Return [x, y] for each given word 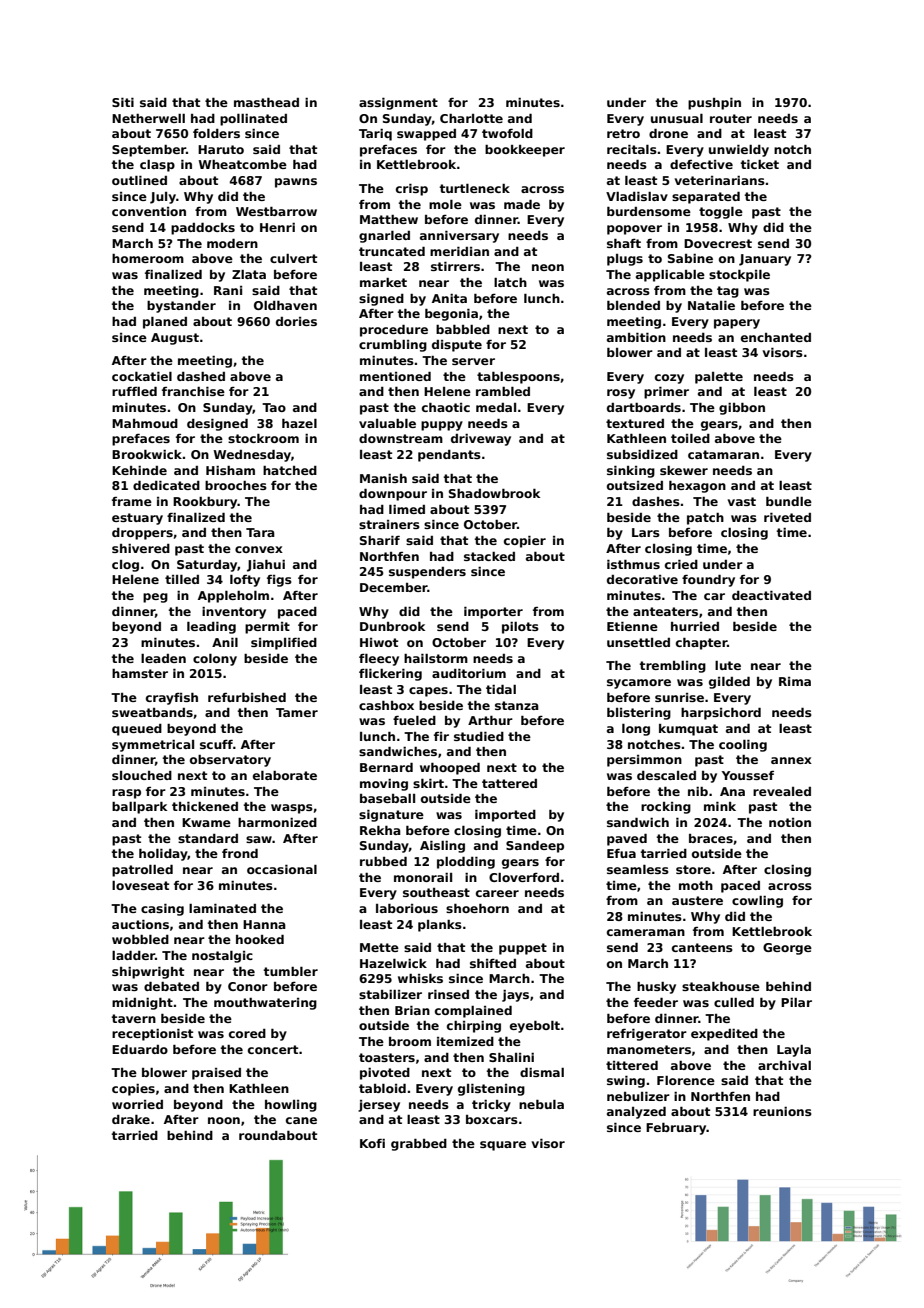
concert [273, 1049]
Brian [412, 1010]
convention [149, 211]
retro [623, 133]
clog [125, 566]
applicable [670, 276]
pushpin [714, 104]
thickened [205, 806]
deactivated [771, 595]
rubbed [383, 861]
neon [548, 267]
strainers [389, 524]
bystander [181, 307]
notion [790, 822]
